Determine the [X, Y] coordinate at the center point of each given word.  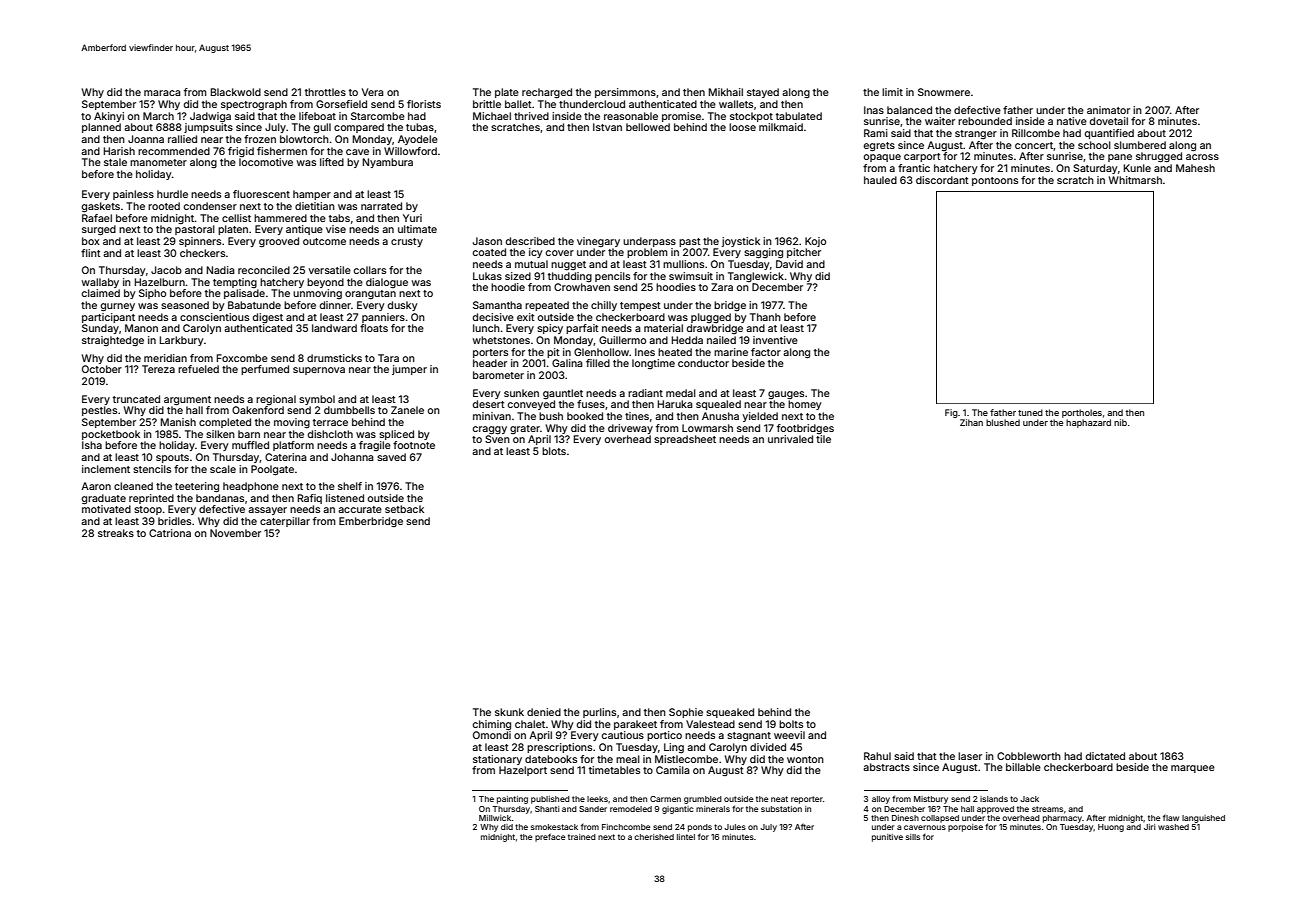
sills [913, 837]
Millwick [495, 818]
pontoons [995, 181]
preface [550, 837]
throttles [325, 92]
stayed [763, 93]
